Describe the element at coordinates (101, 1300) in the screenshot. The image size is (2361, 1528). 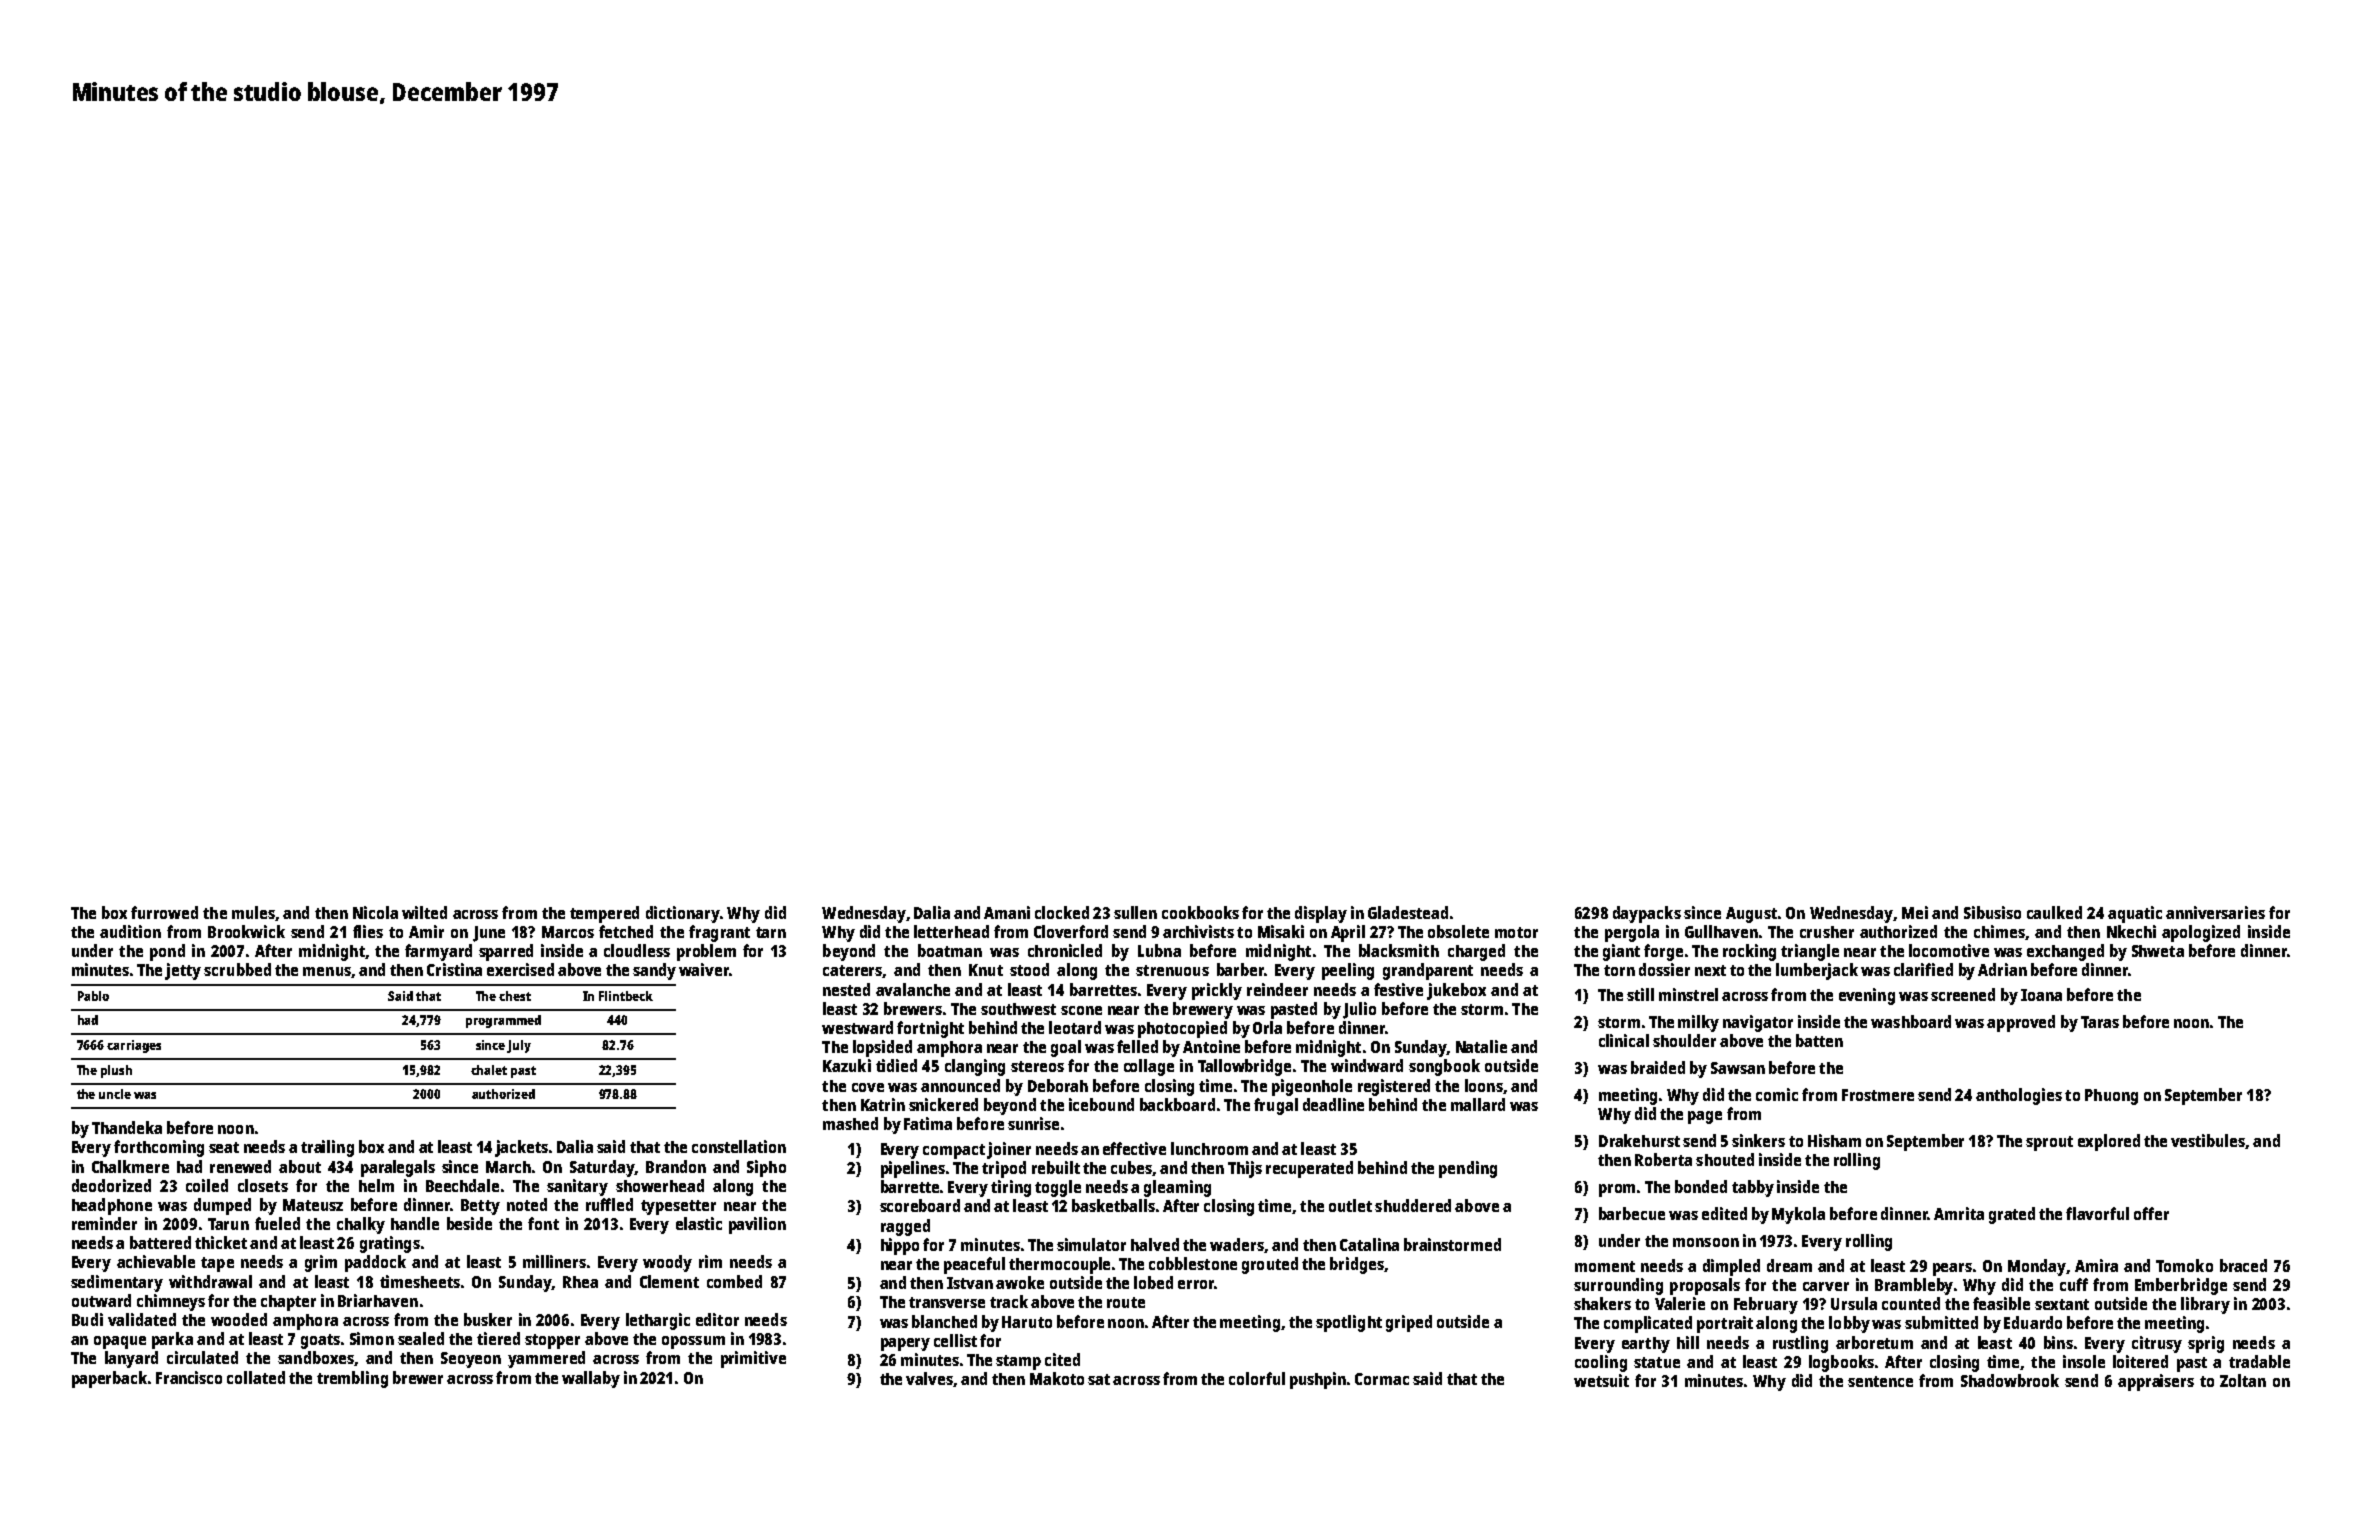
I see `outward` at that location.
